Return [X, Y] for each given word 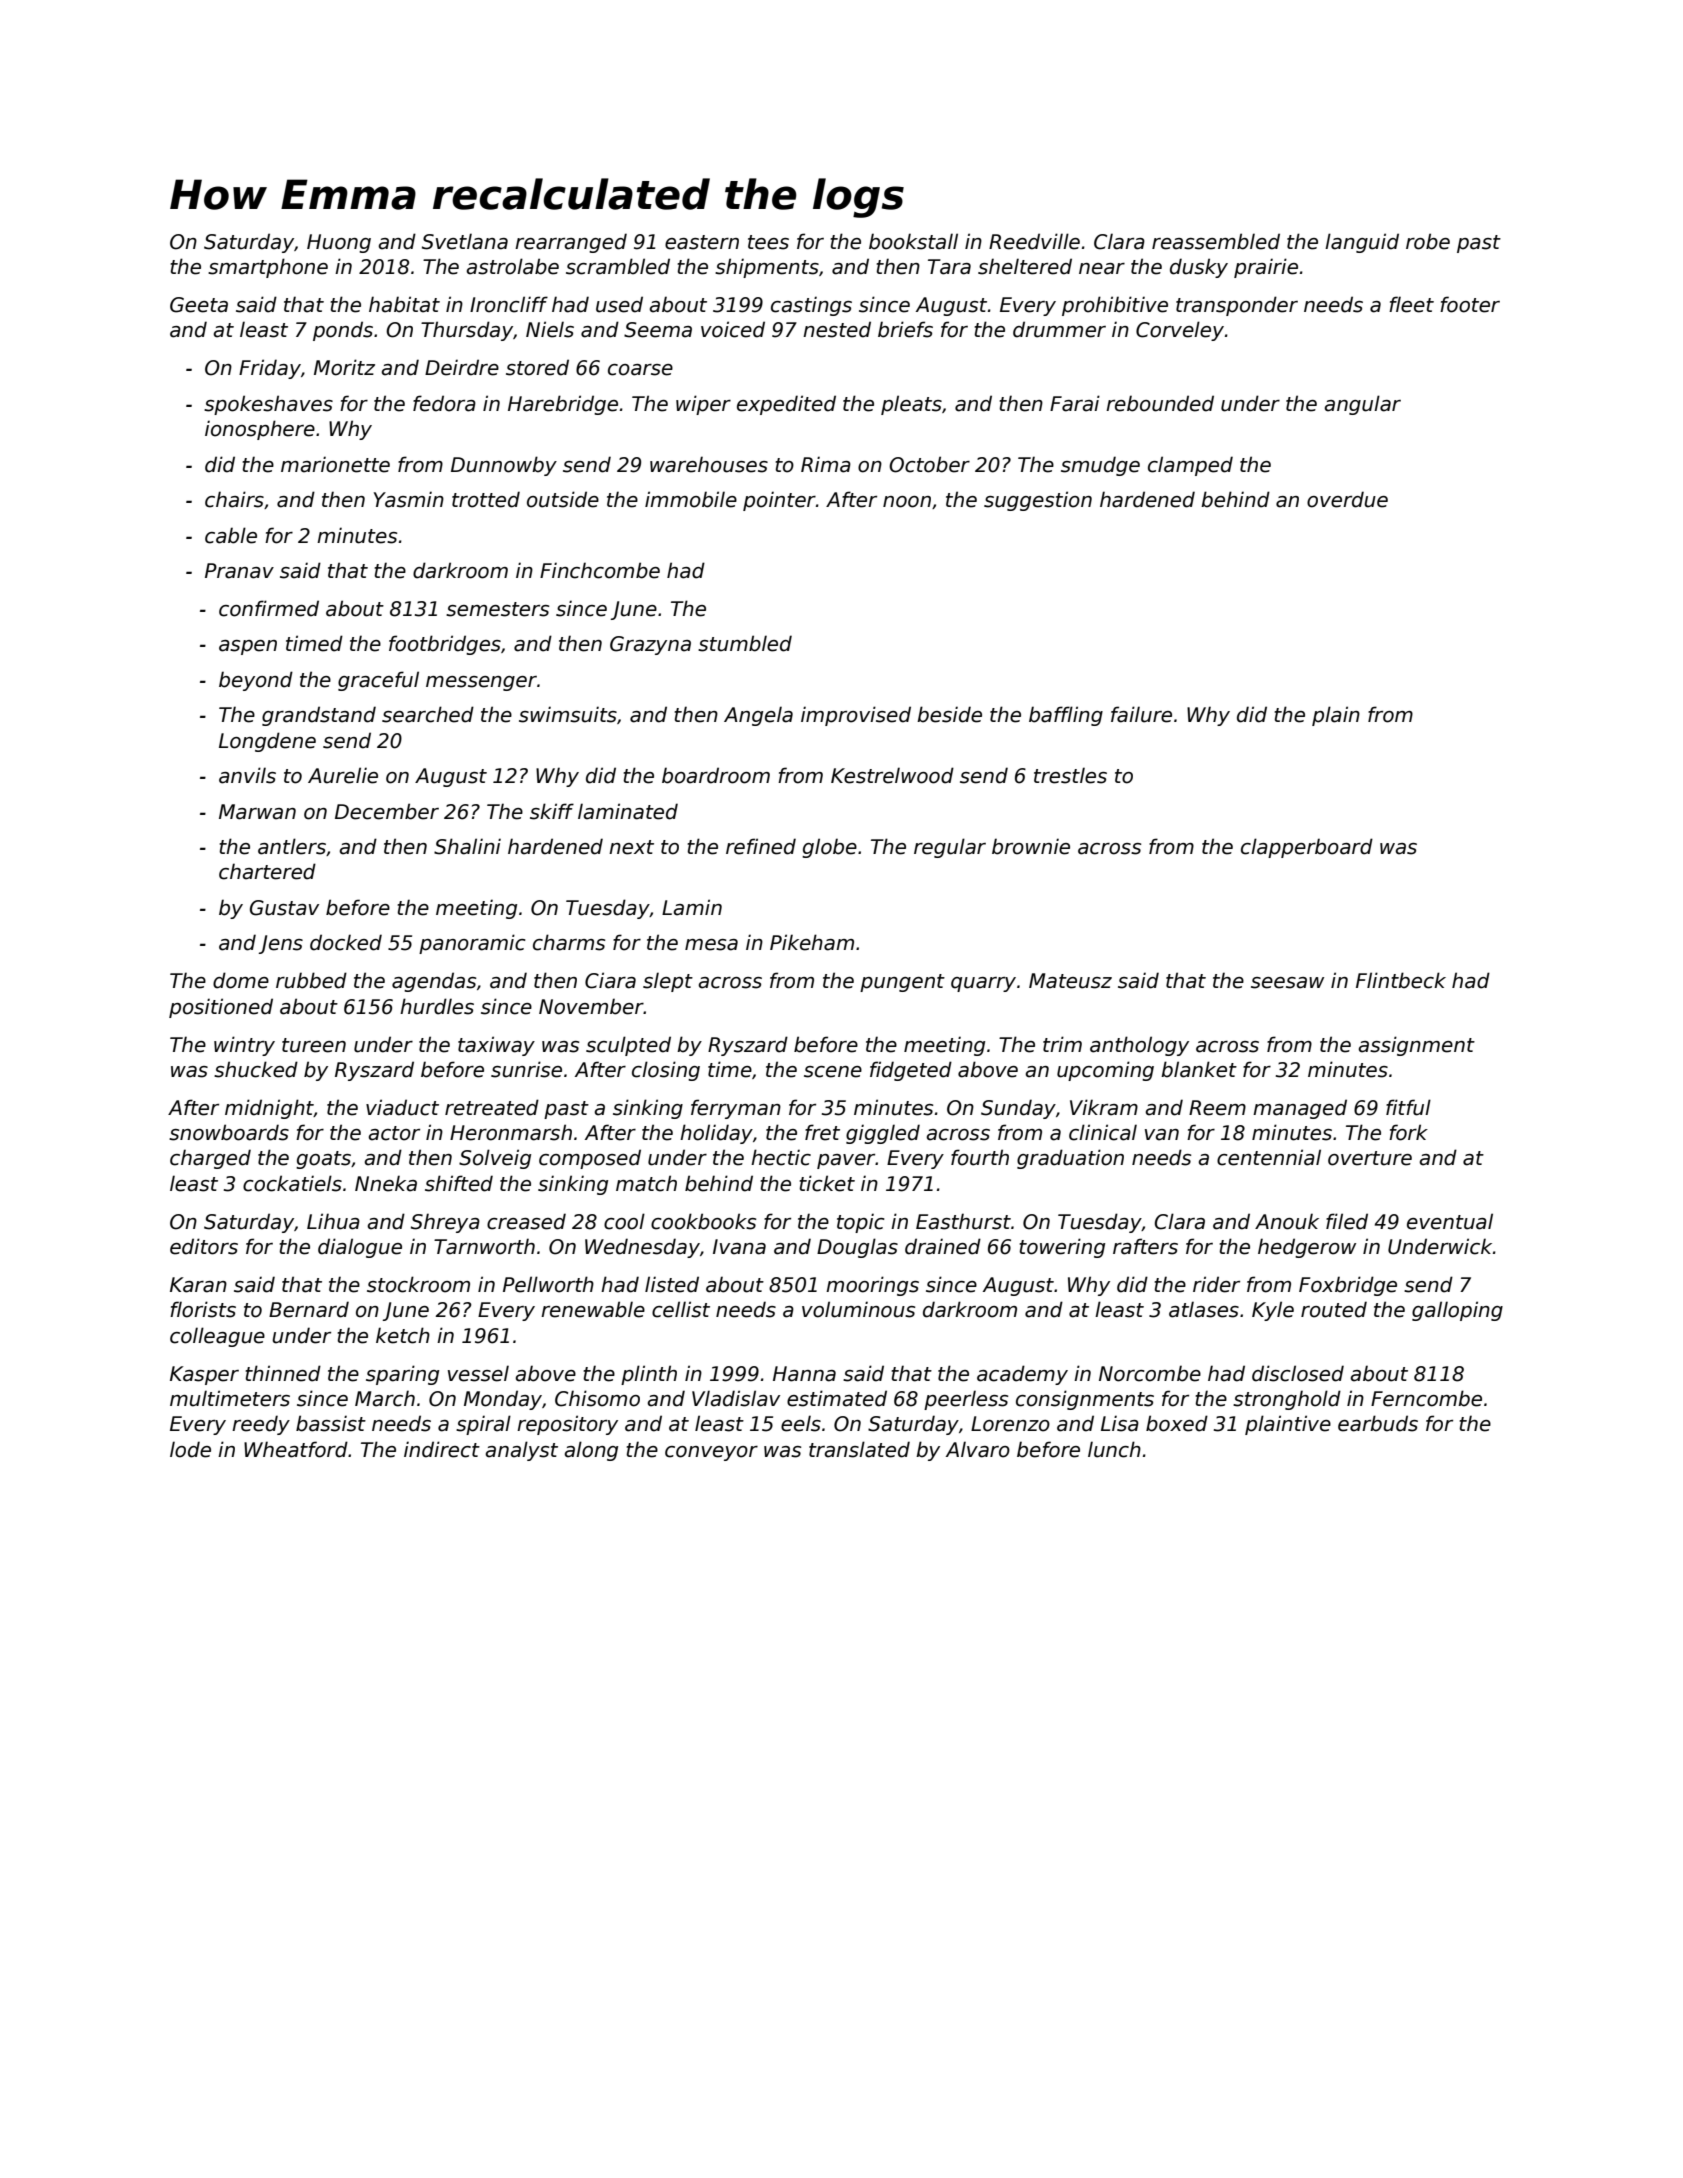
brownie [1031, 846]
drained [943, 1246]
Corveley [1180, 331]
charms [569, 942]
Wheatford [296, 1449]
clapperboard [1307, 848]
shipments [767, 268]
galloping [1457, 1311]
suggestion [1038, 501]
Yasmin [409, 499]
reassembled [1216, 241]
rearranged [571, 243]
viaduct [402, 1107]
